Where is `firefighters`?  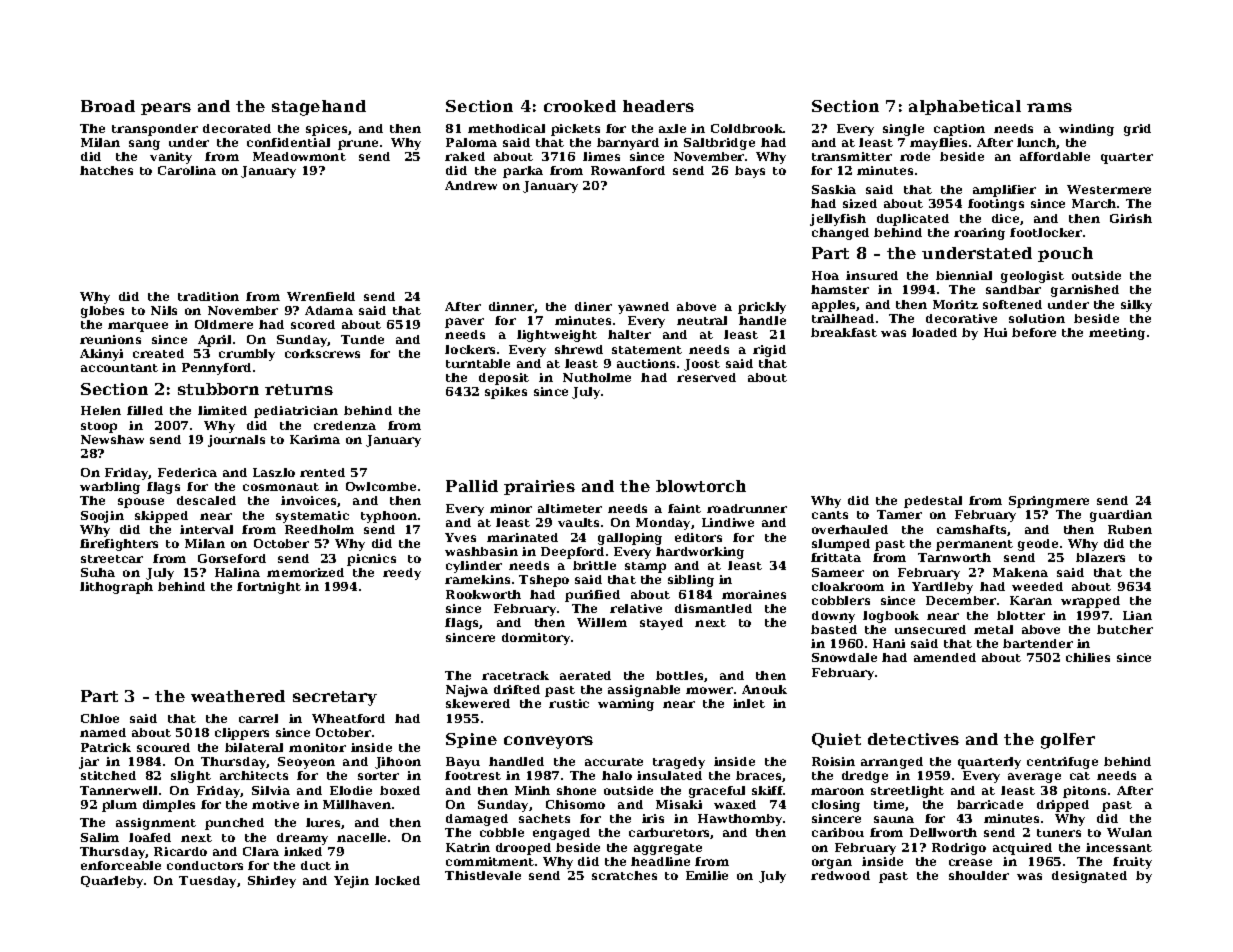
firefighters is located at coordinates (119, 545).
